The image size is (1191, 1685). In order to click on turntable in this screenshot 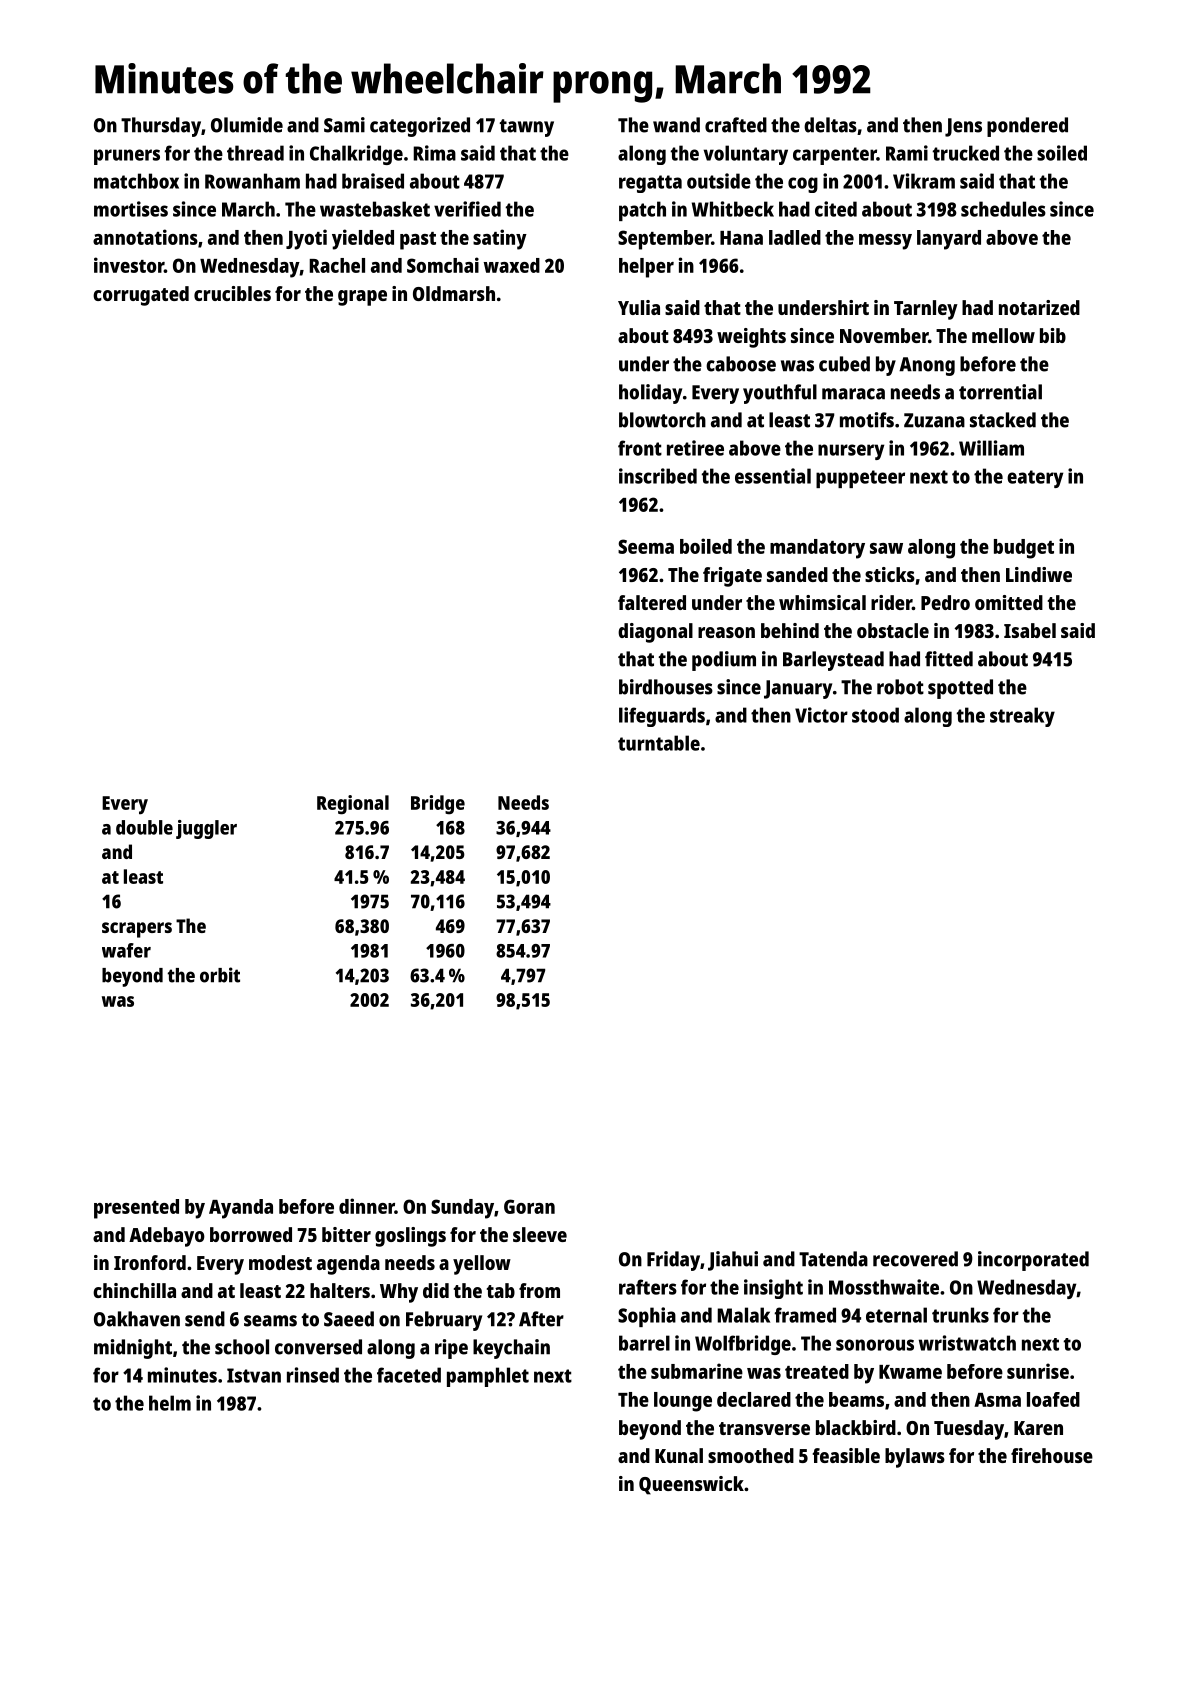, I will do `click(659, 743)`.
